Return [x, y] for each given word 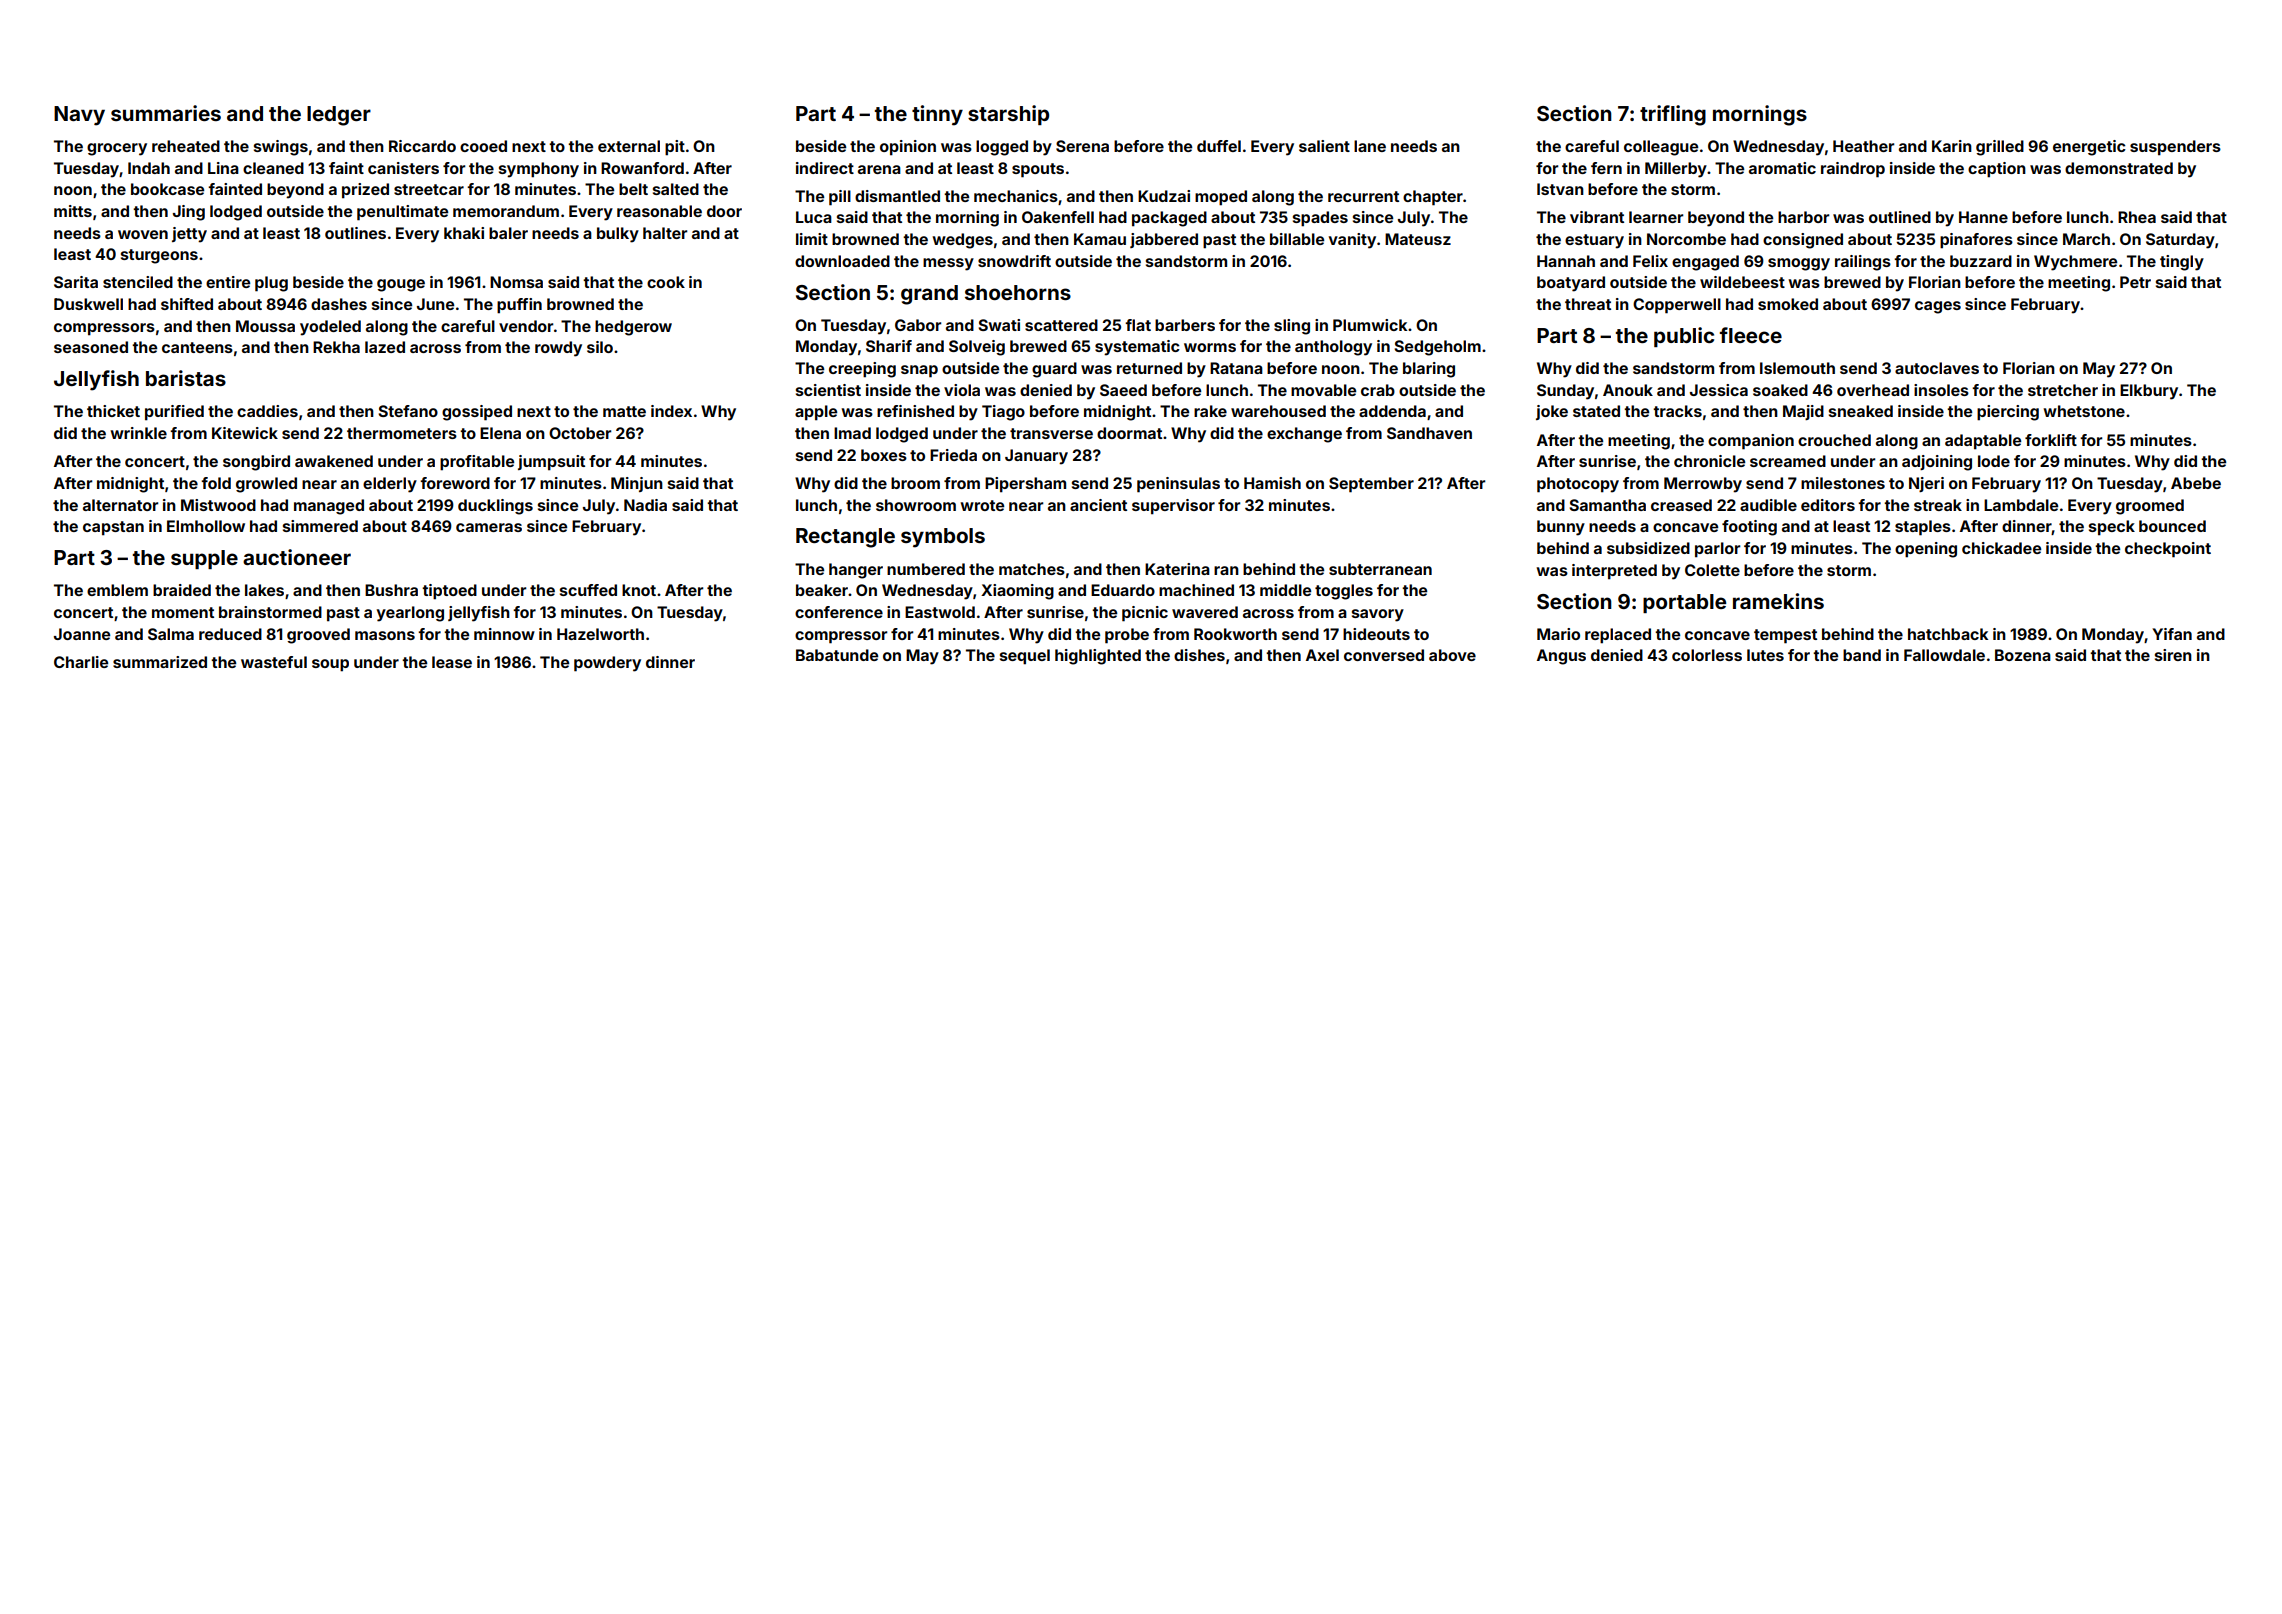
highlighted [1098, 657]
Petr [2135, 282]
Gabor [918, 325]
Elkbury [2149, 392]
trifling [1673, 115]
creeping [862, 370]
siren [2173, 655]
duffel [1219, 146]
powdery [607, 664]
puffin [519, 306]
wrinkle [138, 433]
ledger [339, 116]
